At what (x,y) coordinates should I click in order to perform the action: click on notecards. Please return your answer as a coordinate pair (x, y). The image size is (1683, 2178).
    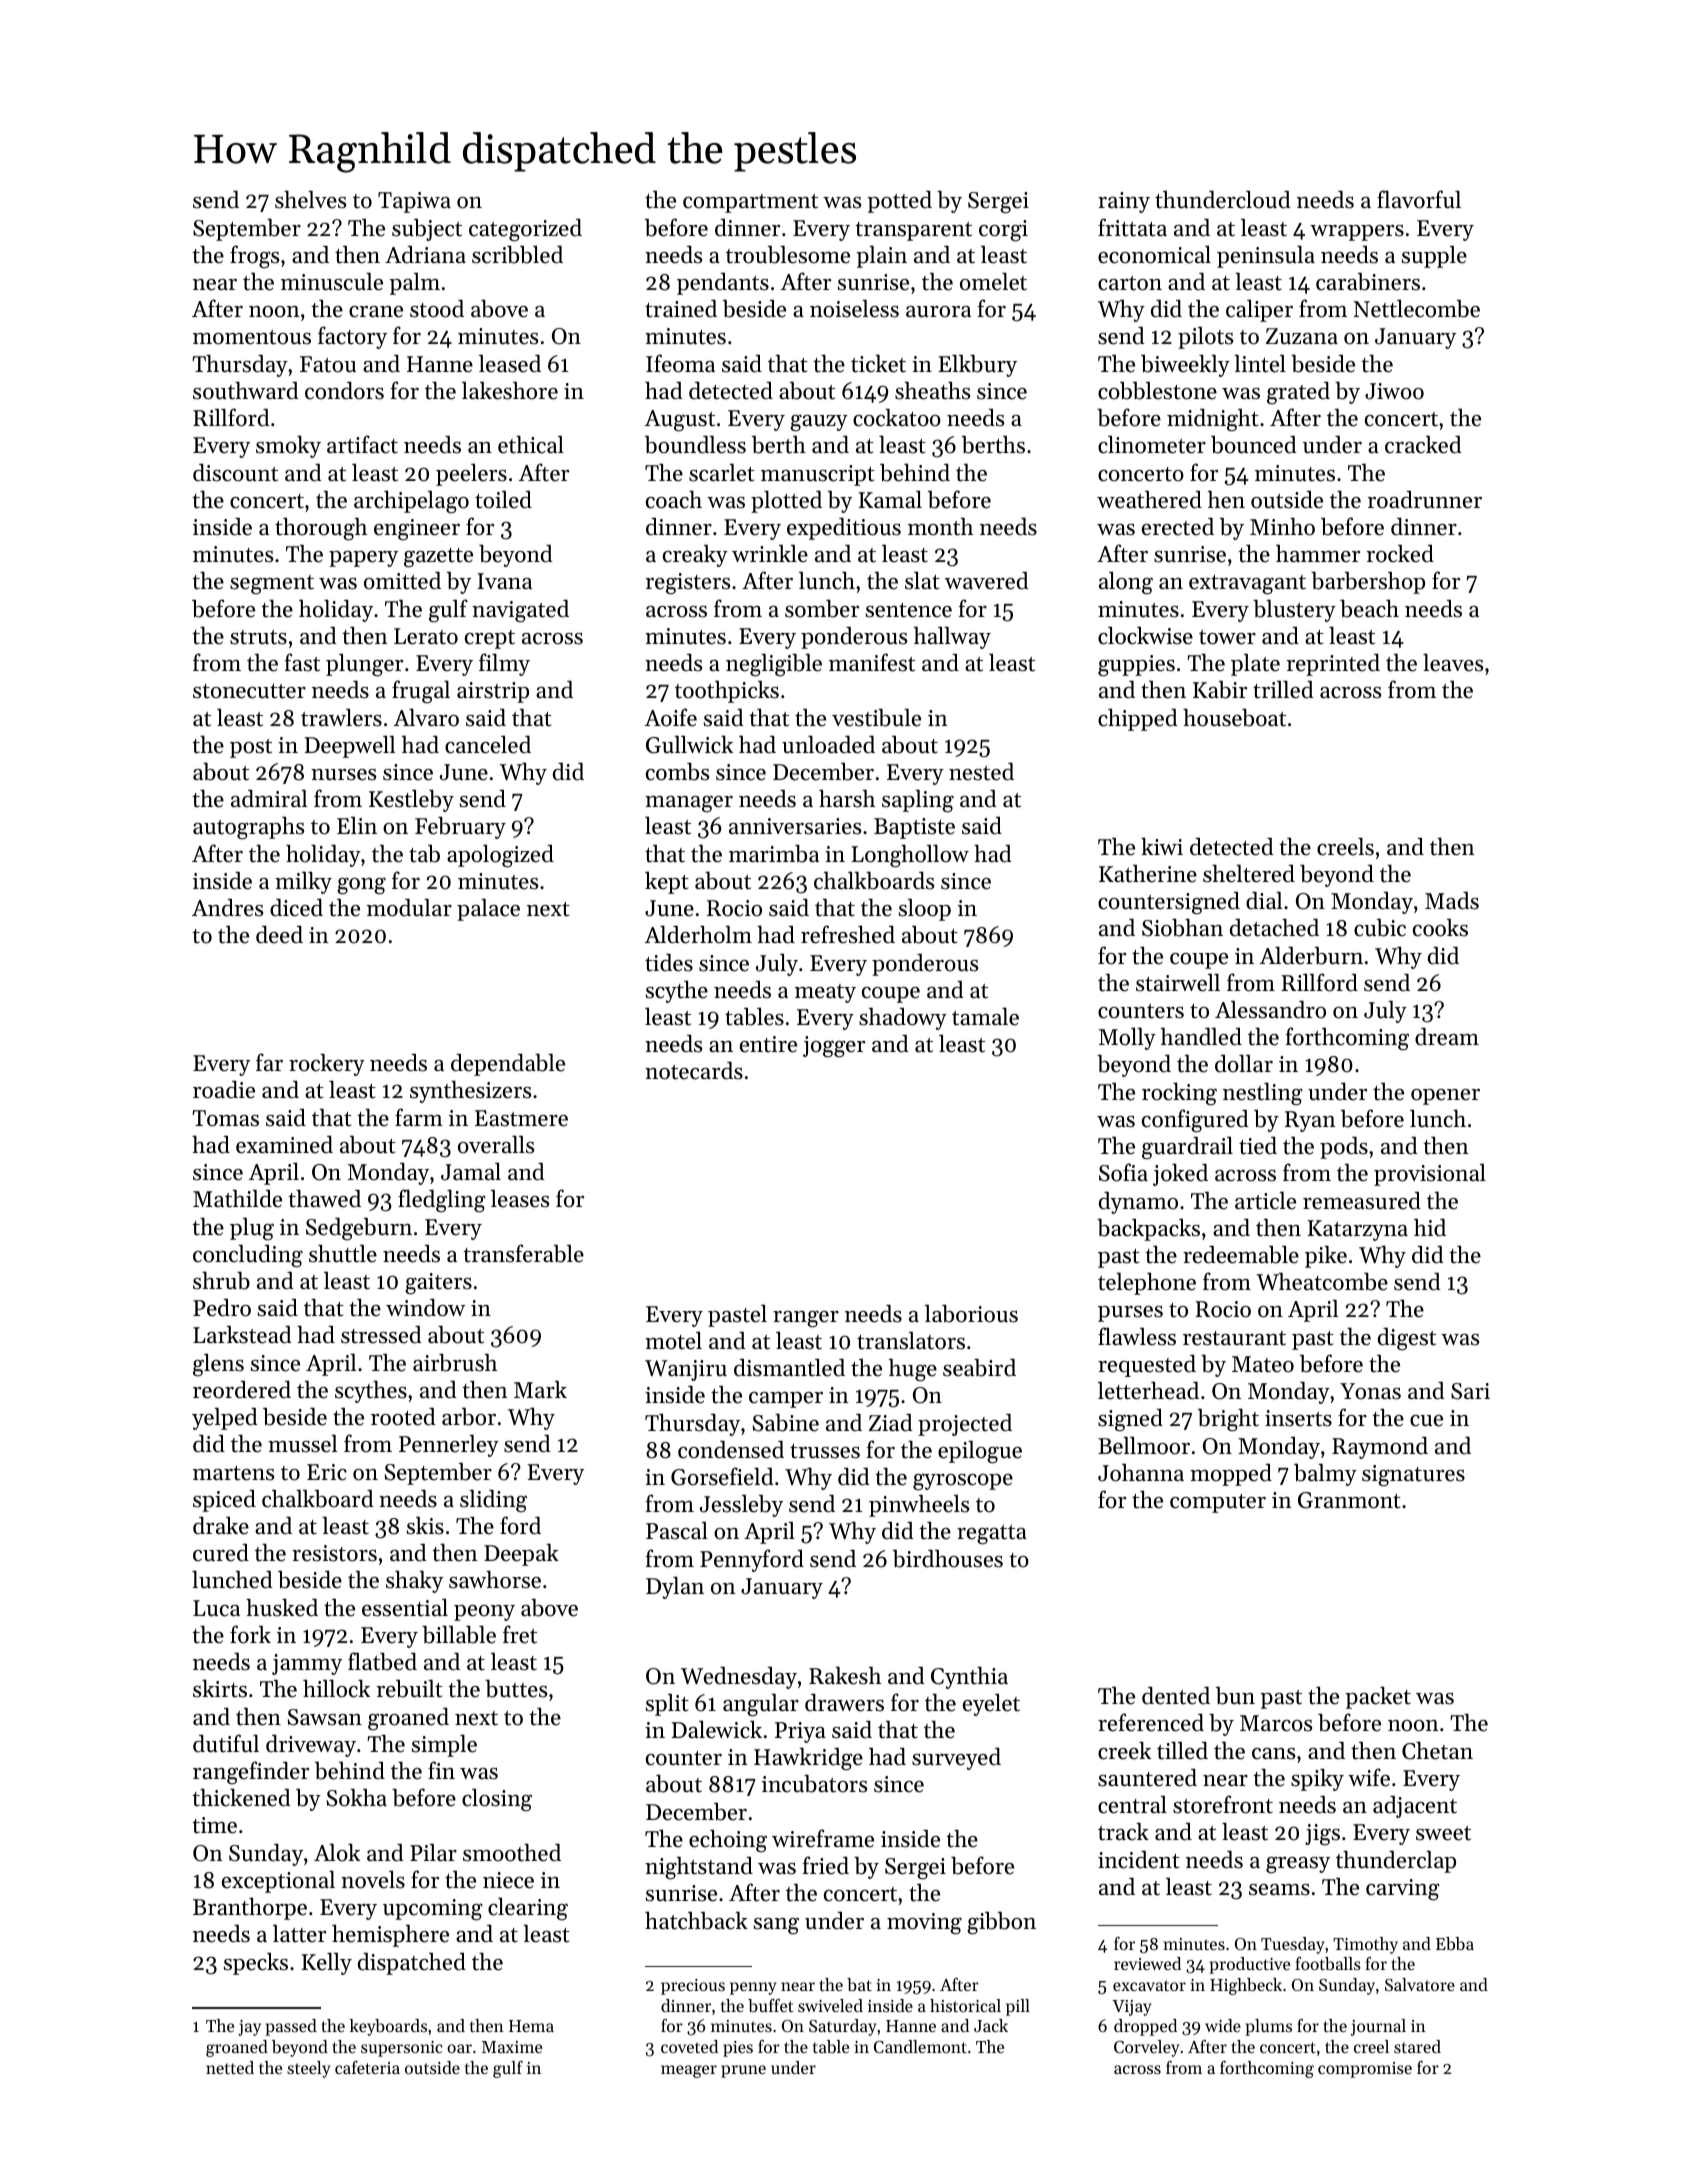
    Looking at the image, I should click on (694, 1071).
